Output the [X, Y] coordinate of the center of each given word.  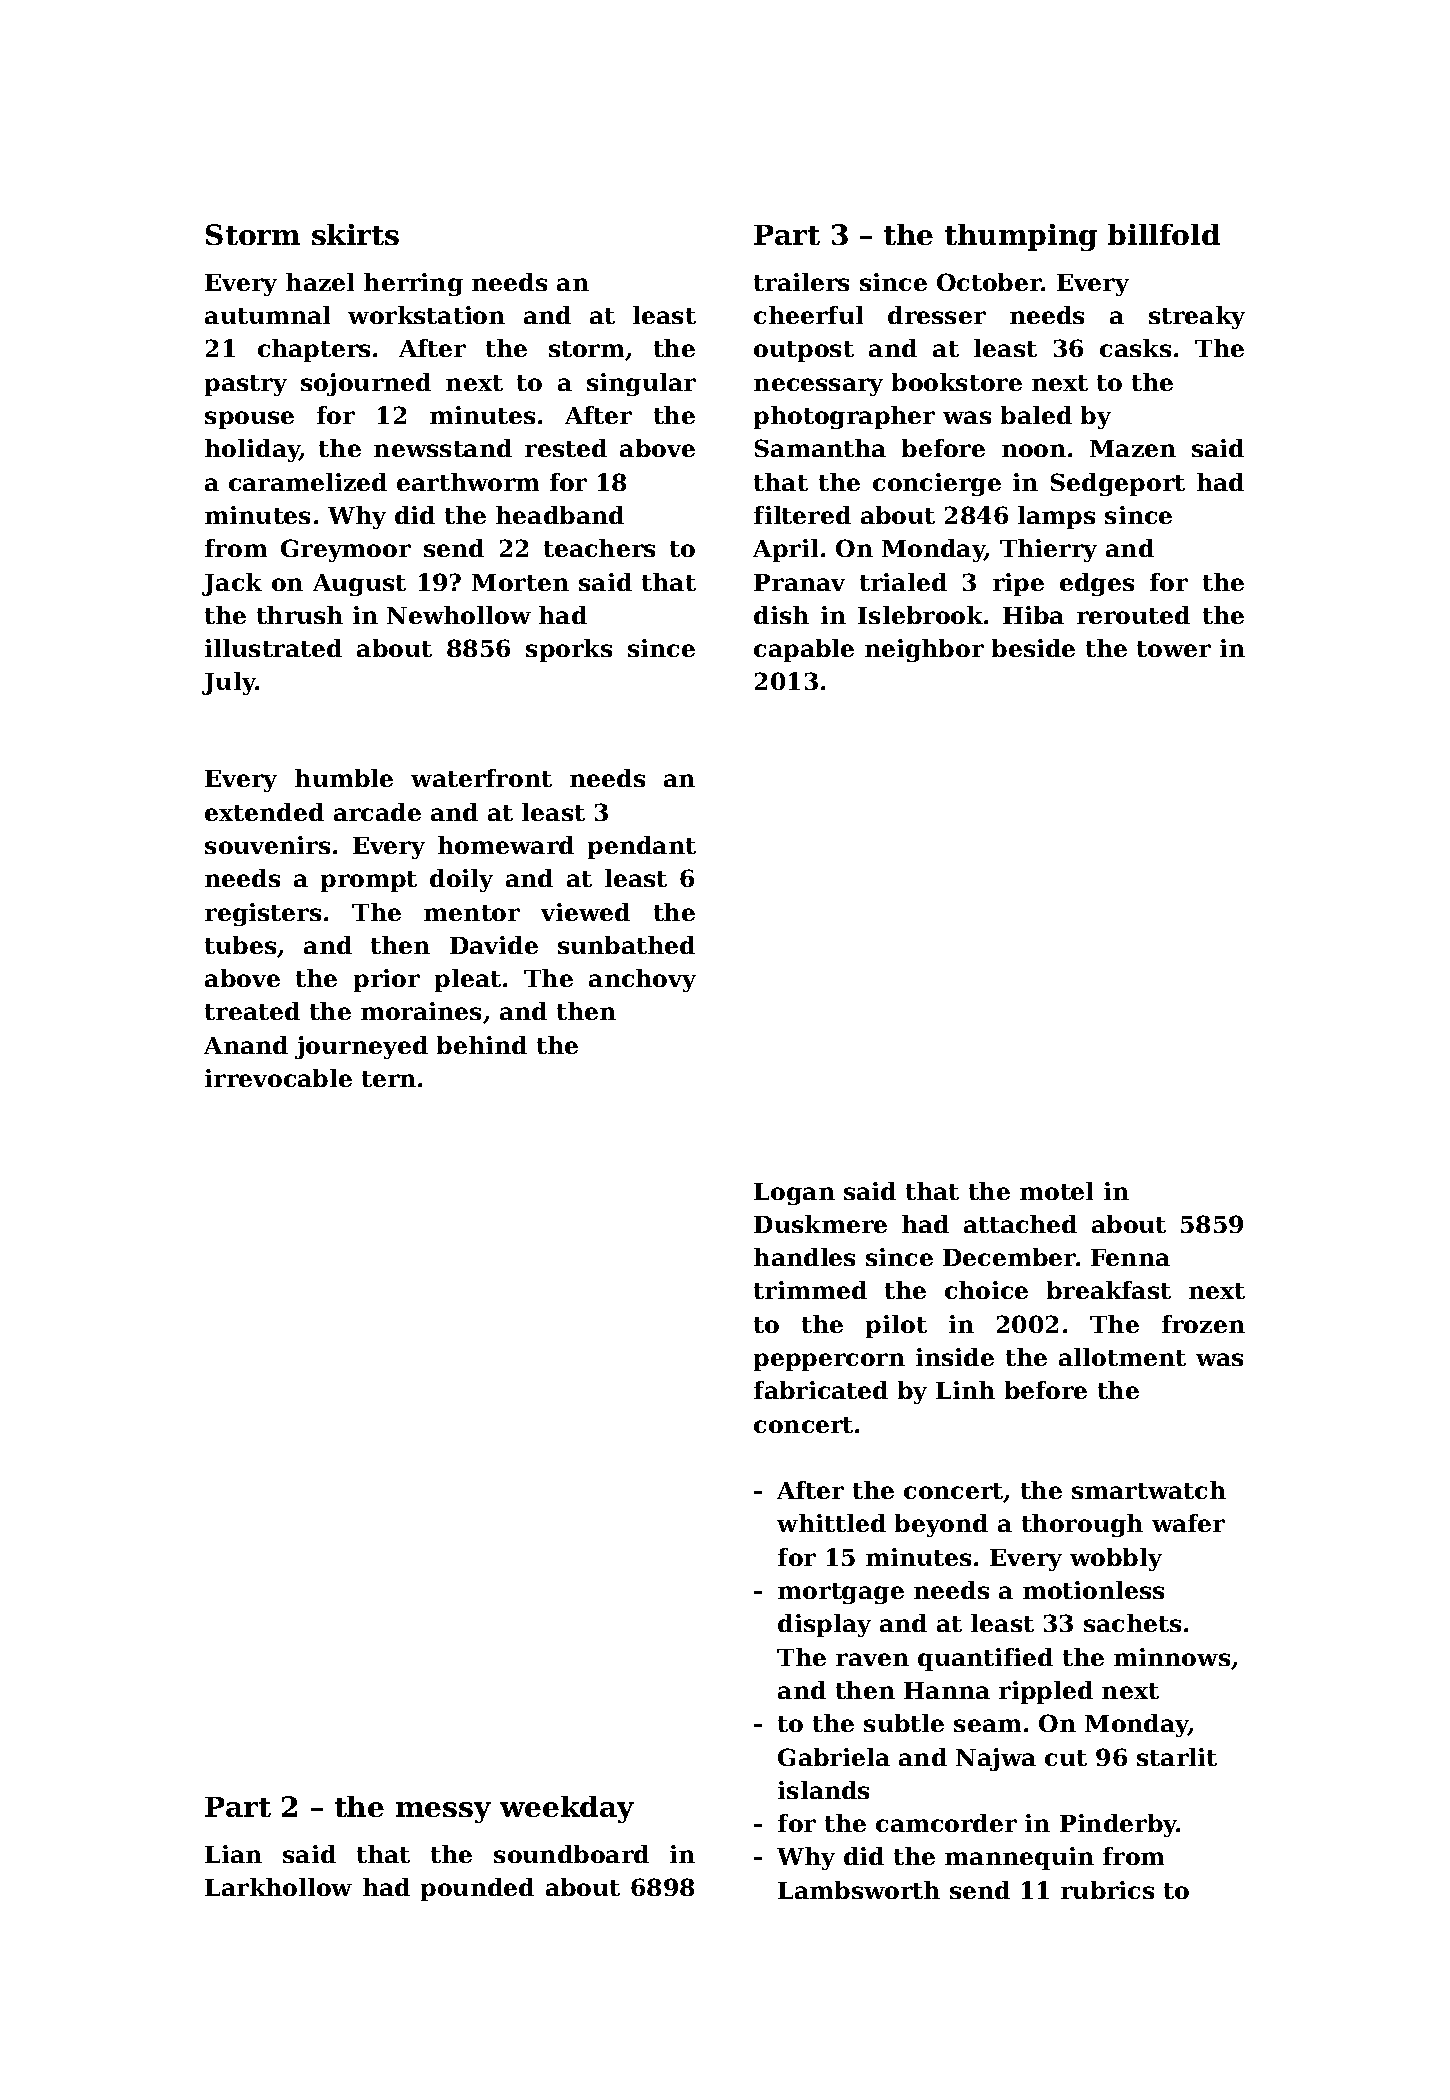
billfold [1164, 234]
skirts [355, 234]
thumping [1021, 237]
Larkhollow [278, 1887]
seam [987, 1725]
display [824, 1625]
